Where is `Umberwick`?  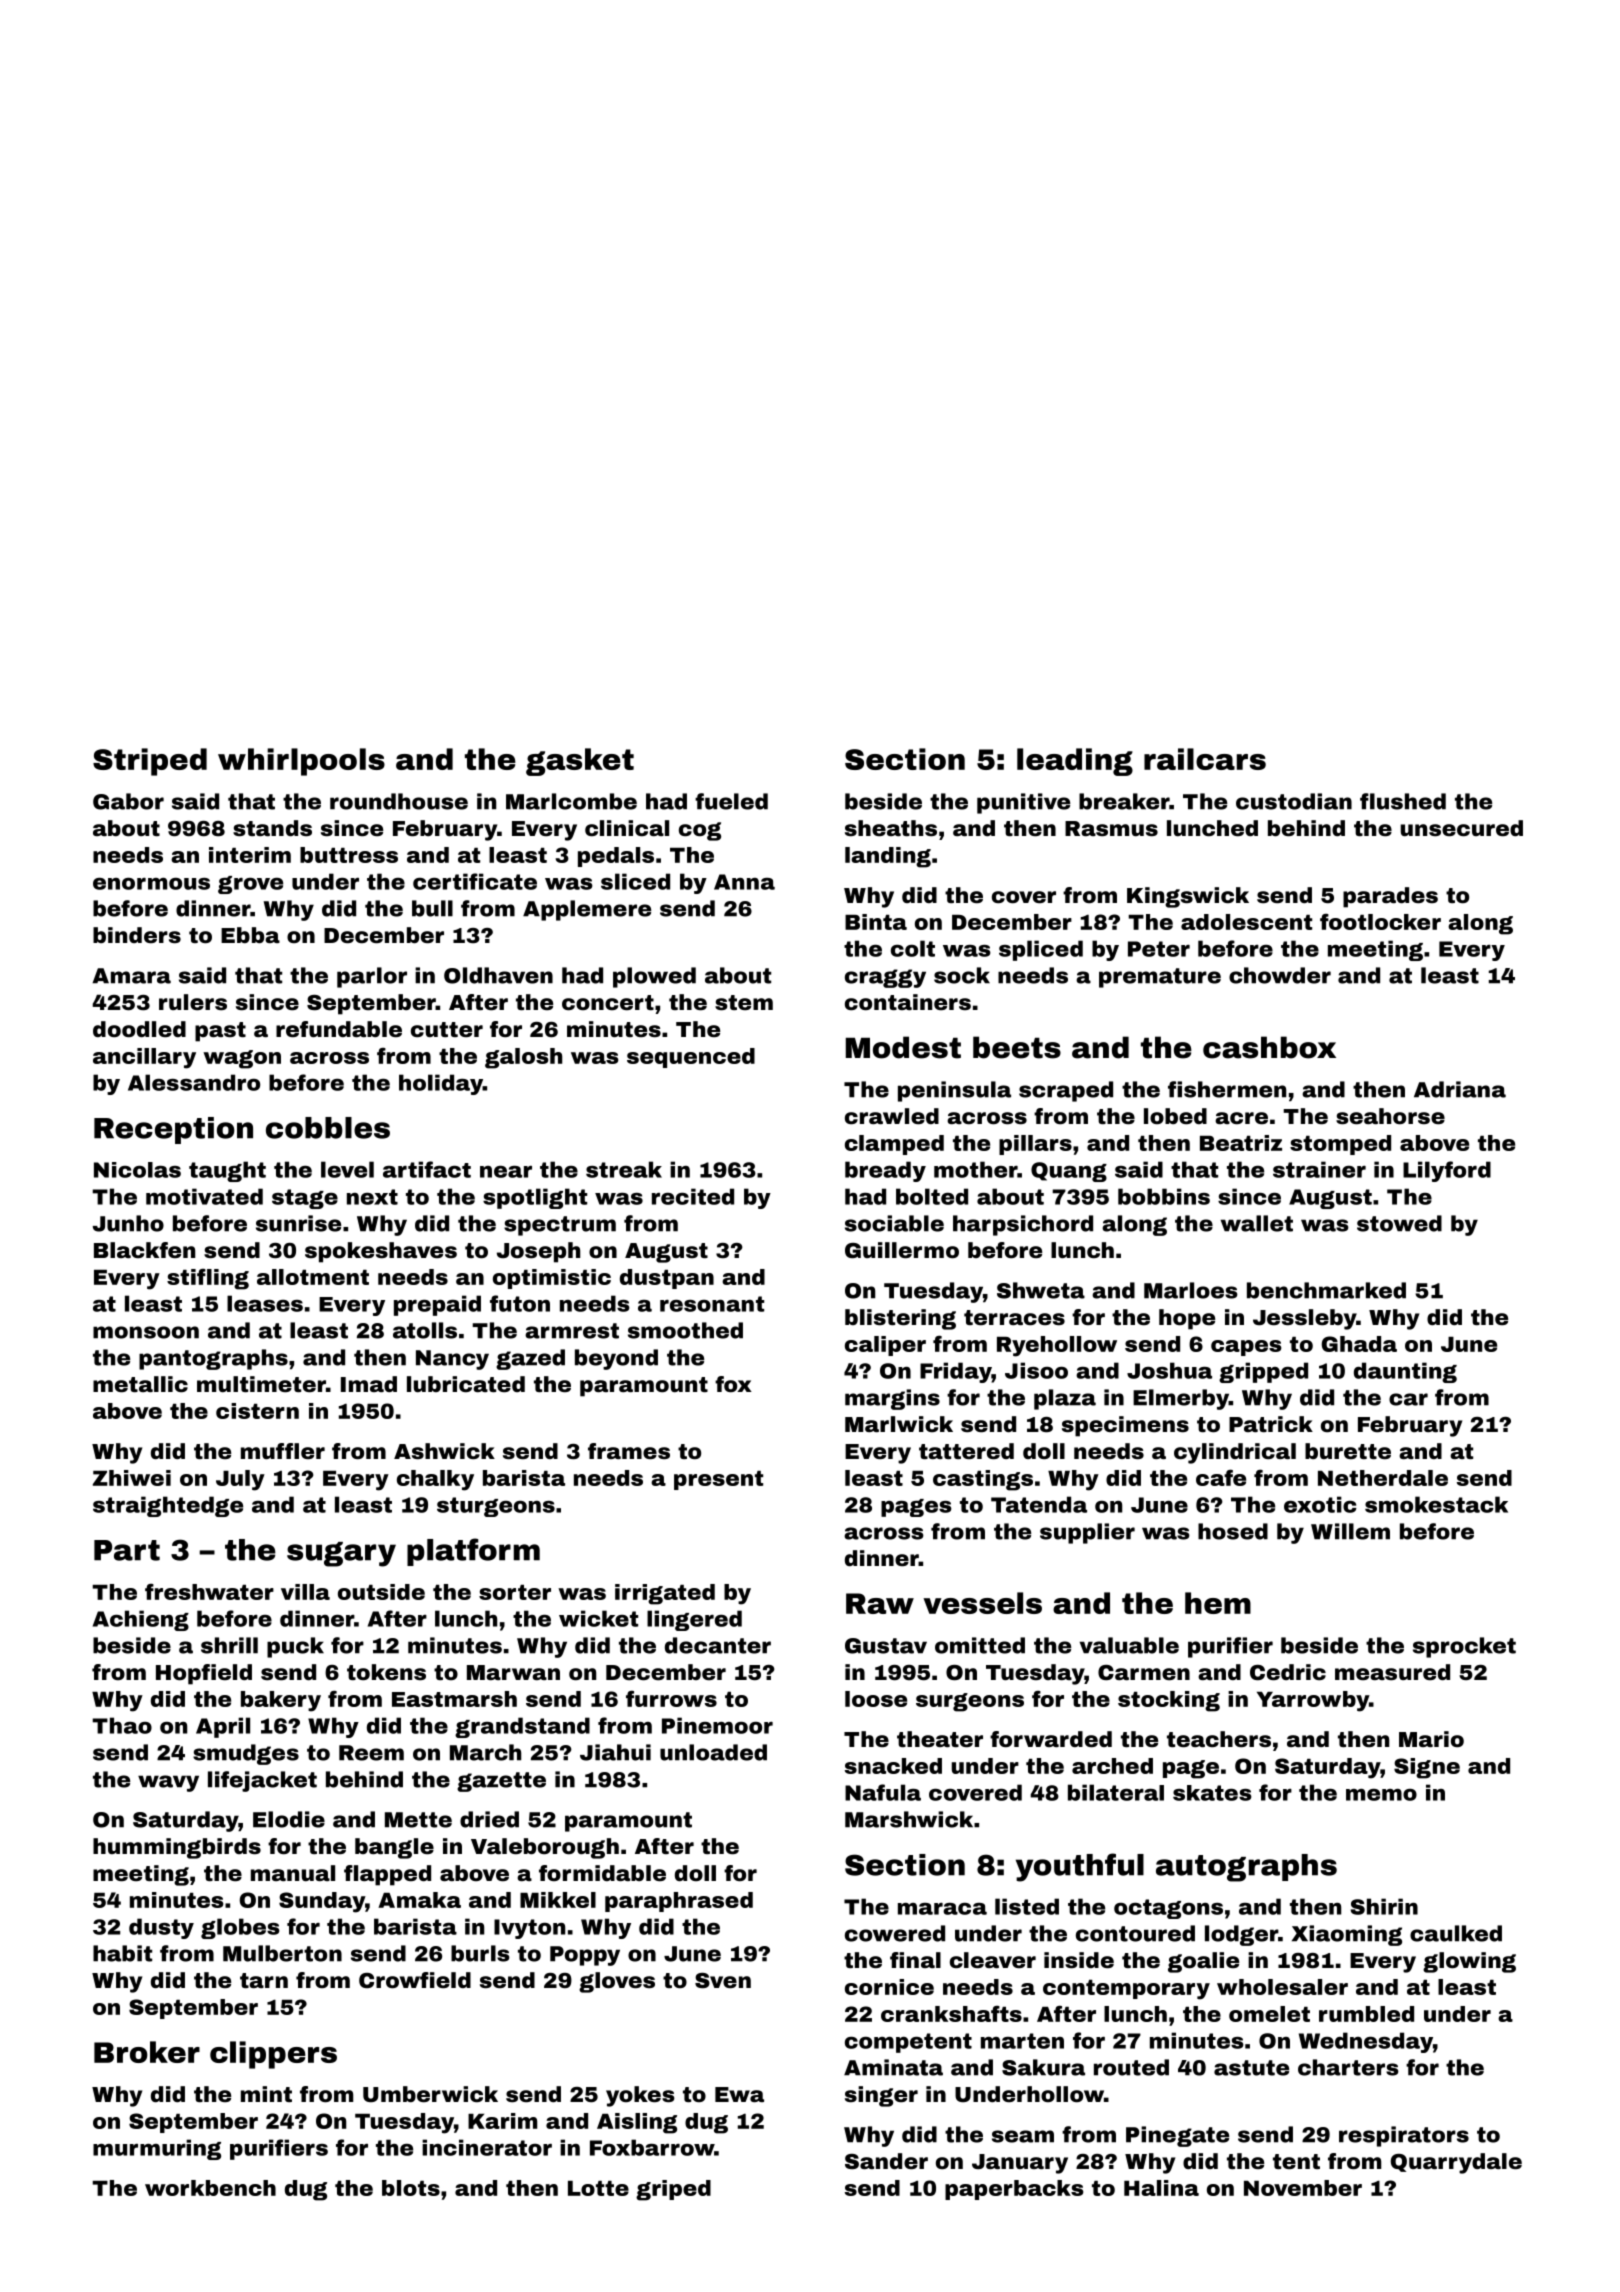
Umberwick is located at coordinates (430, 2094).
